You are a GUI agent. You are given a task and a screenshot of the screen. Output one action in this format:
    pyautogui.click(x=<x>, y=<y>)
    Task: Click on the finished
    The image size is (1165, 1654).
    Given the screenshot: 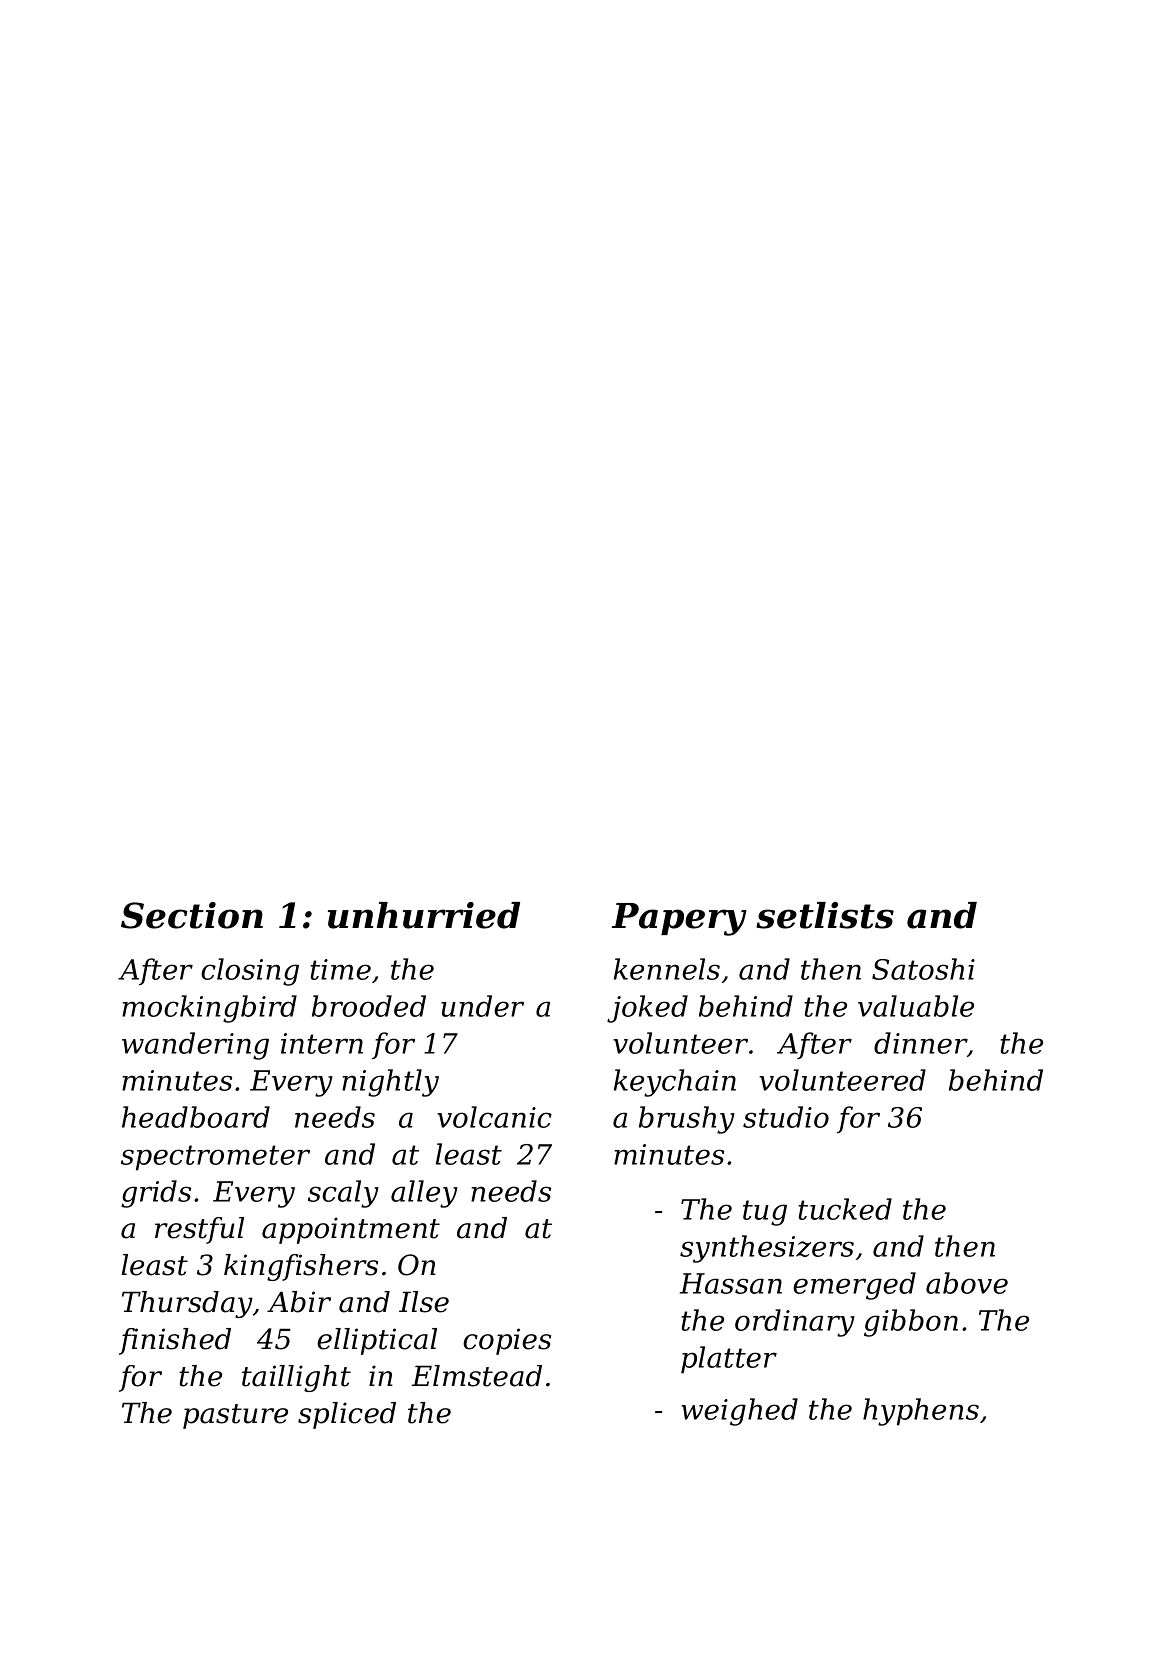 What is the action you would take?
    pyautogui.click(x=175, y=1341)
